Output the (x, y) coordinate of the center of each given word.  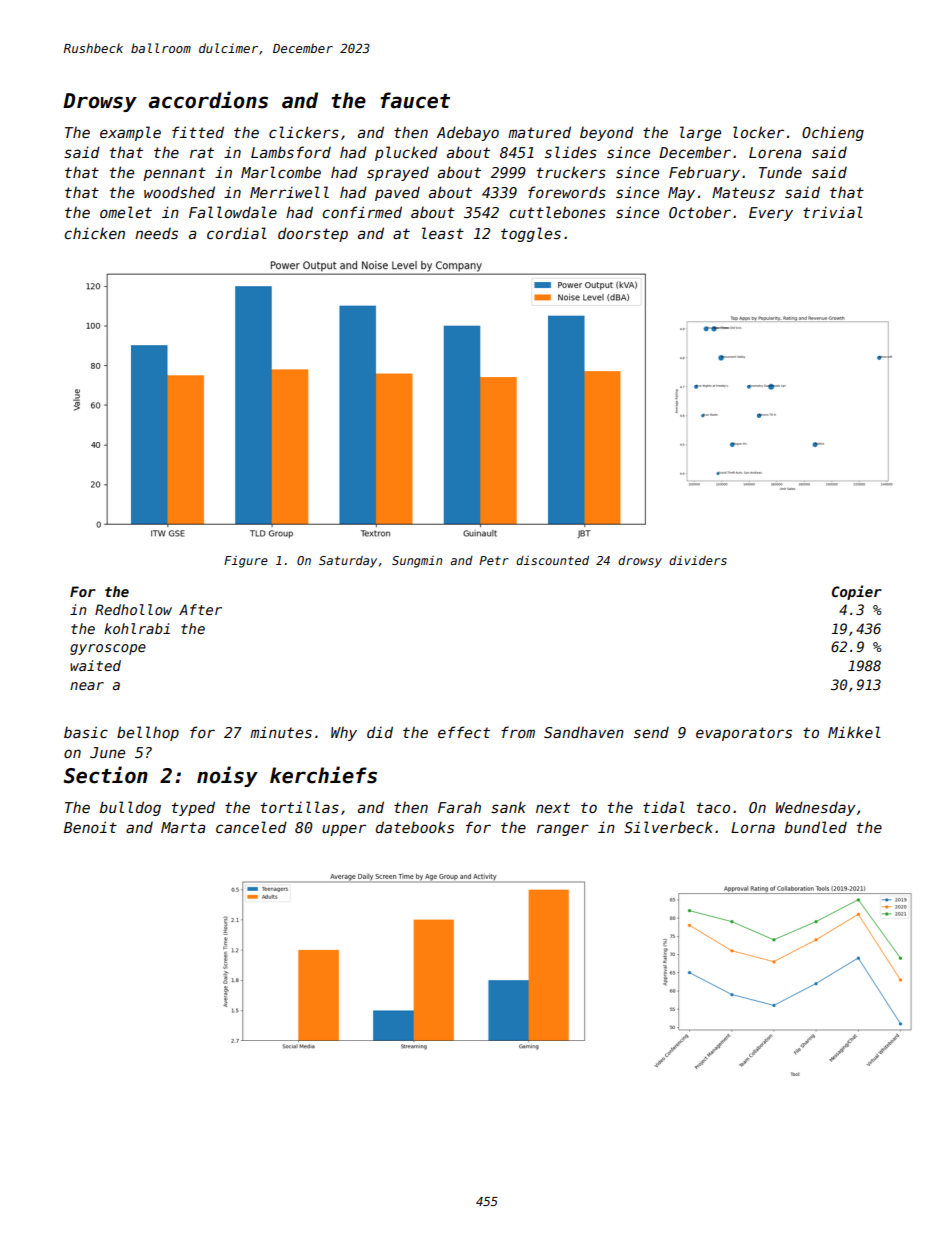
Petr (494, 560)
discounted (552, 560)
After (200, 609)
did (380, 732)
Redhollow (133, 609)
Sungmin (417, 562)
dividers (698, 560)
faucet (415, 100)
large (700, 133)
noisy (227, 776)
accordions (208, 100)
